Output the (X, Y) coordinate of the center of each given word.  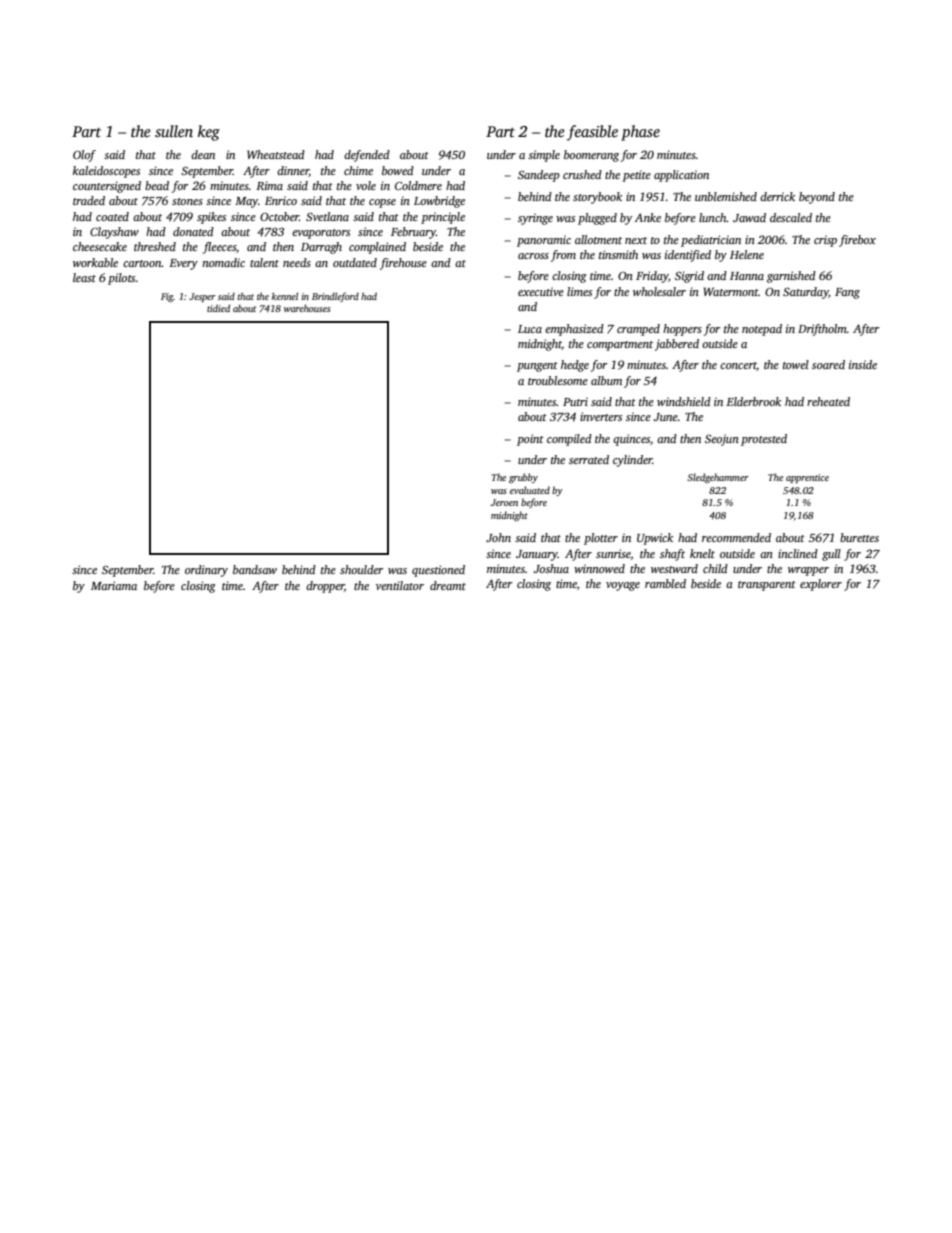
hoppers (682, 330)
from (563, 256)
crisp (825, 241)
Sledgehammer (718, 478)
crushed (582, 174)
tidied (218, 308)
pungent (537, 367)
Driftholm (822, 330)
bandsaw (255, 569)
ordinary (206, 571)
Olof (84, 156)
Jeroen (504, 502)
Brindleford (335, 297)
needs (297, 262)
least (84, 277)
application (681, 176)
